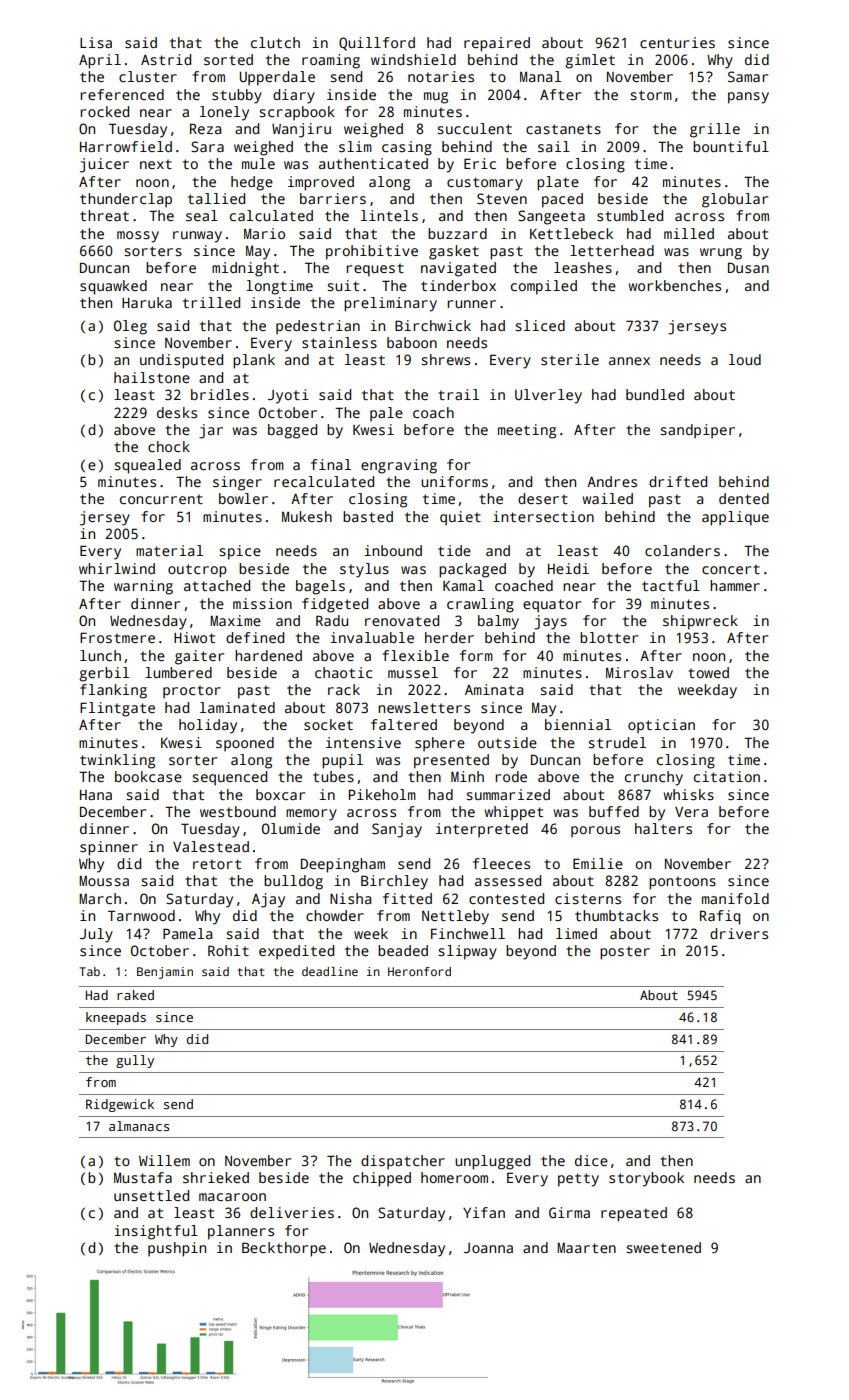 The image size is (849, 1400). What do you see at coordinates (237, 707) in the screenshot?
I see `laminated` at bounding box center [237, 707].
